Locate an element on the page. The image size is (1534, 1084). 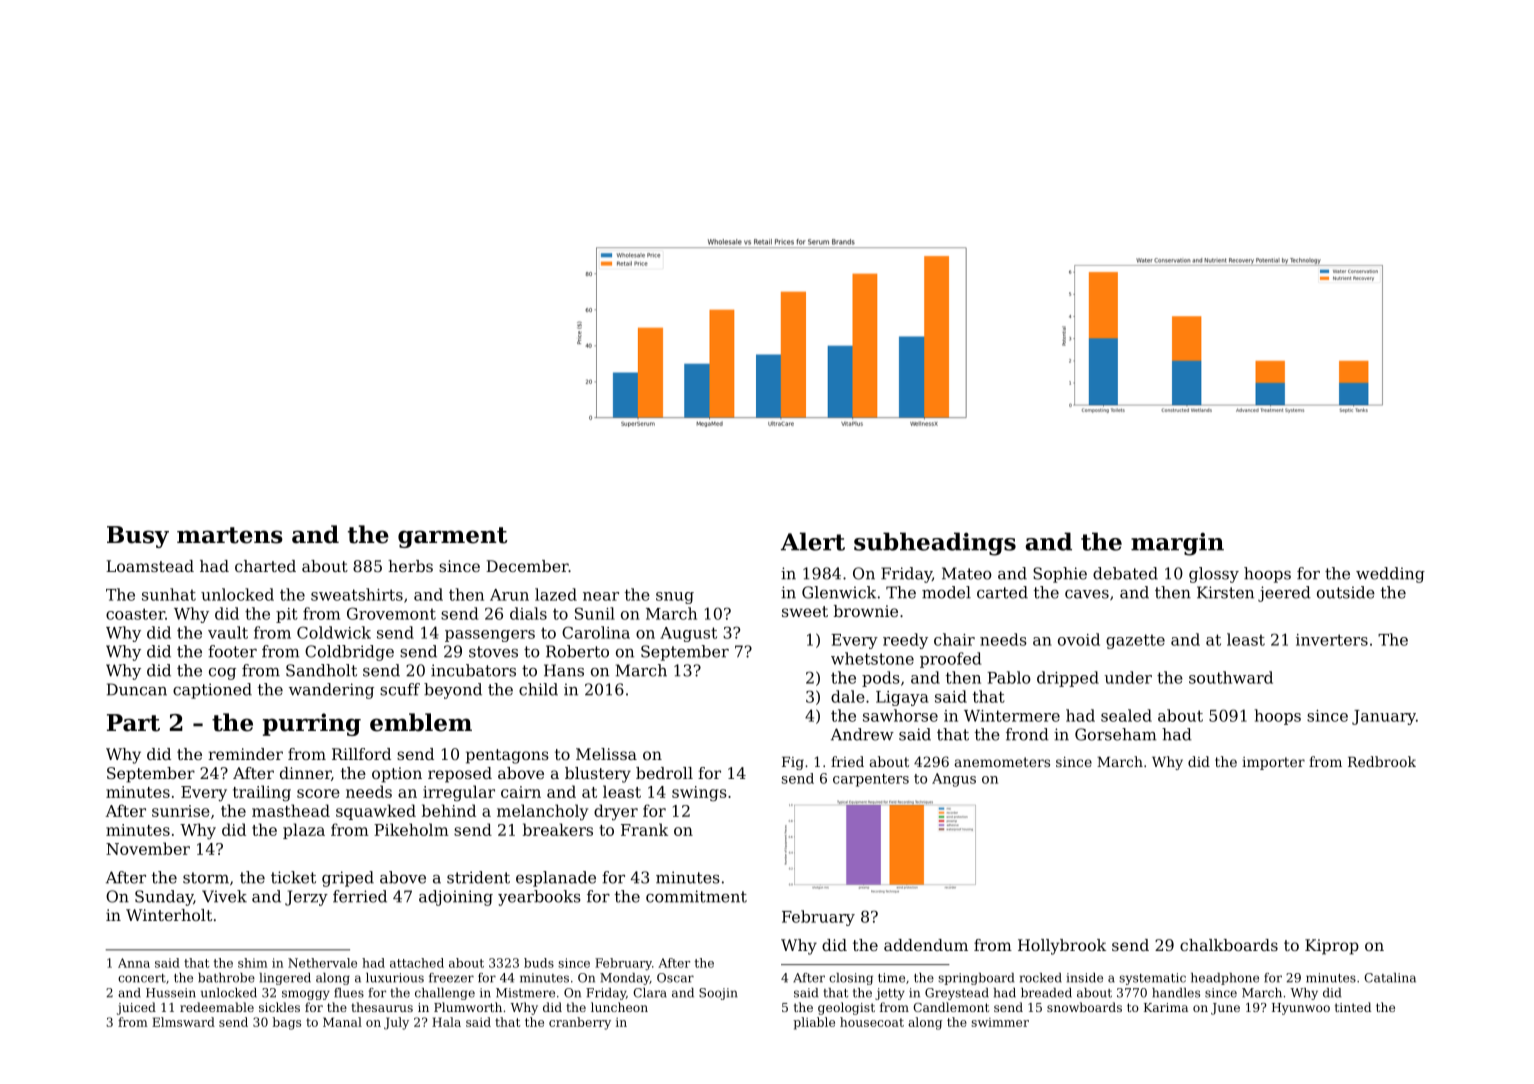
herbs is located at coordinates (410, 566).
